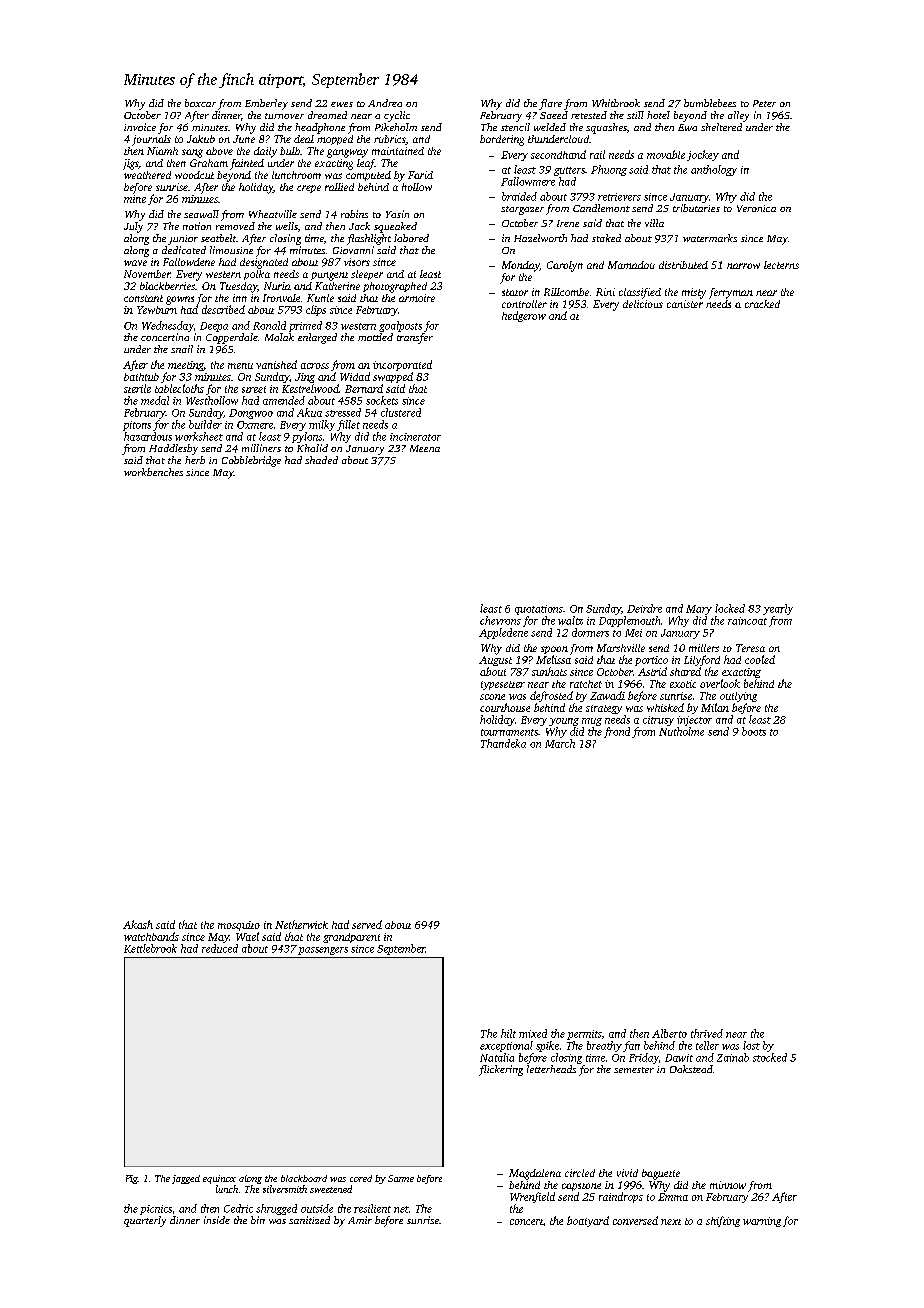 Image resolution: width=924 pixels, height=1308 pixels. What do you see at coordinates (201, 139) in the screenshot?
I see `Jakub` at bounding box center [201, 139].
